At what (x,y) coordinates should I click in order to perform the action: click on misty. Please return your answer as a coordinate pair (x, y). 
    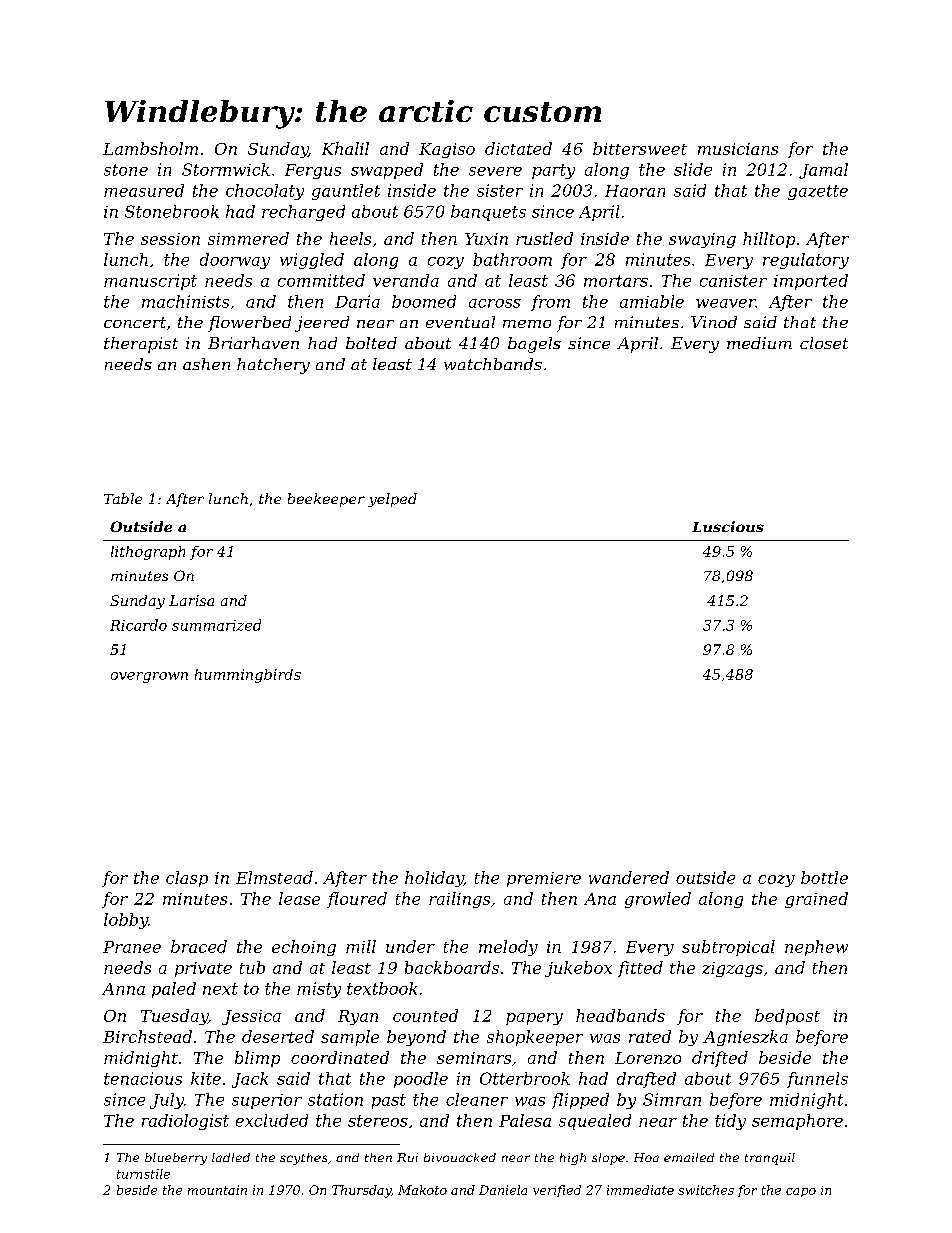
    Looking at the image, I should click on (319, 990).
